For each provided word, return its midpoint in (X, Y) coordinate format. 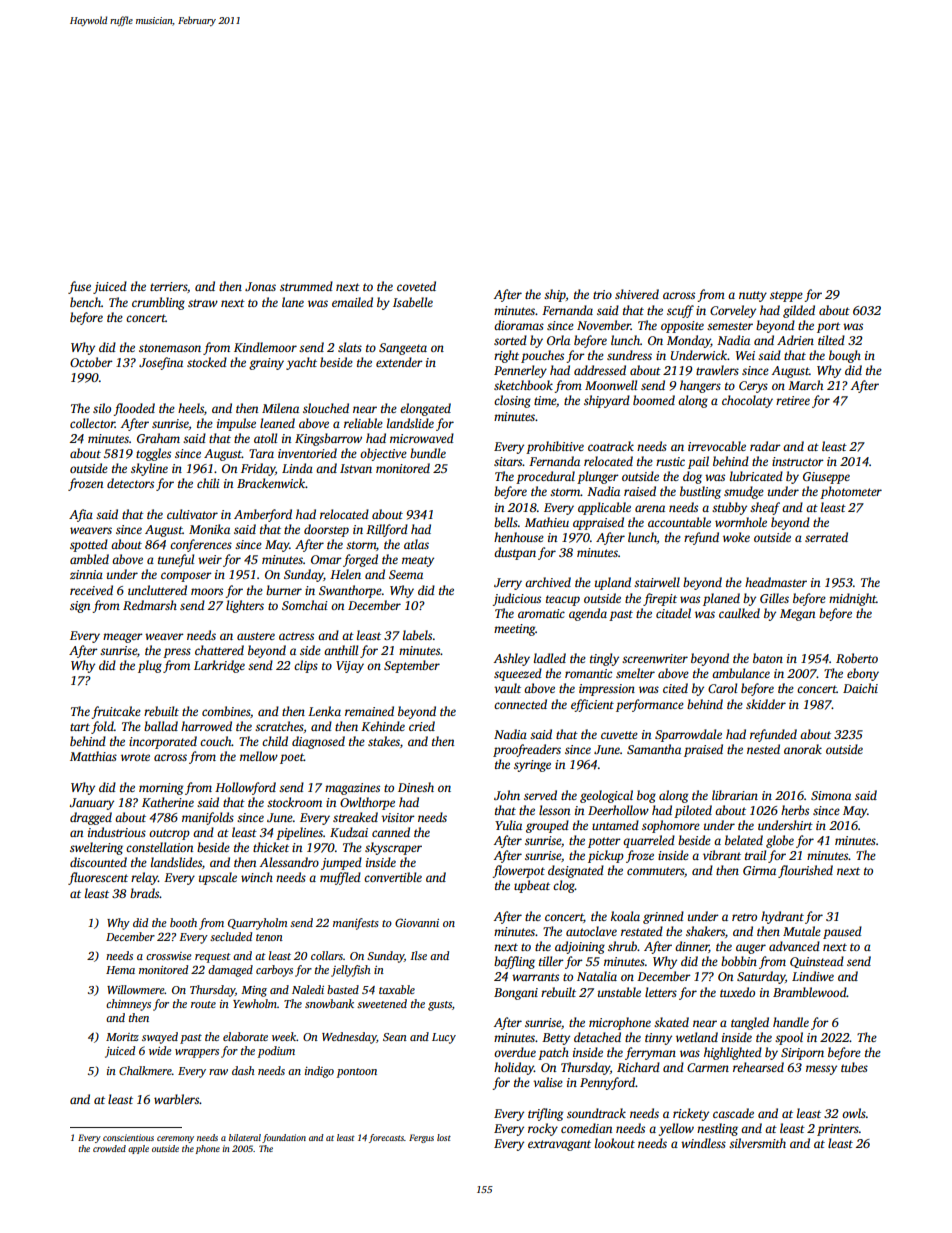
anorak (803, 749)
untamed (615, 825)
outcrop (169, 834)
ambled (89, 559)
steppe (786, 296)
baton (768, 658)
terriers (168, 286)
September (412, 666)
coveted (416, 286)
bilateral (245, 1137)
